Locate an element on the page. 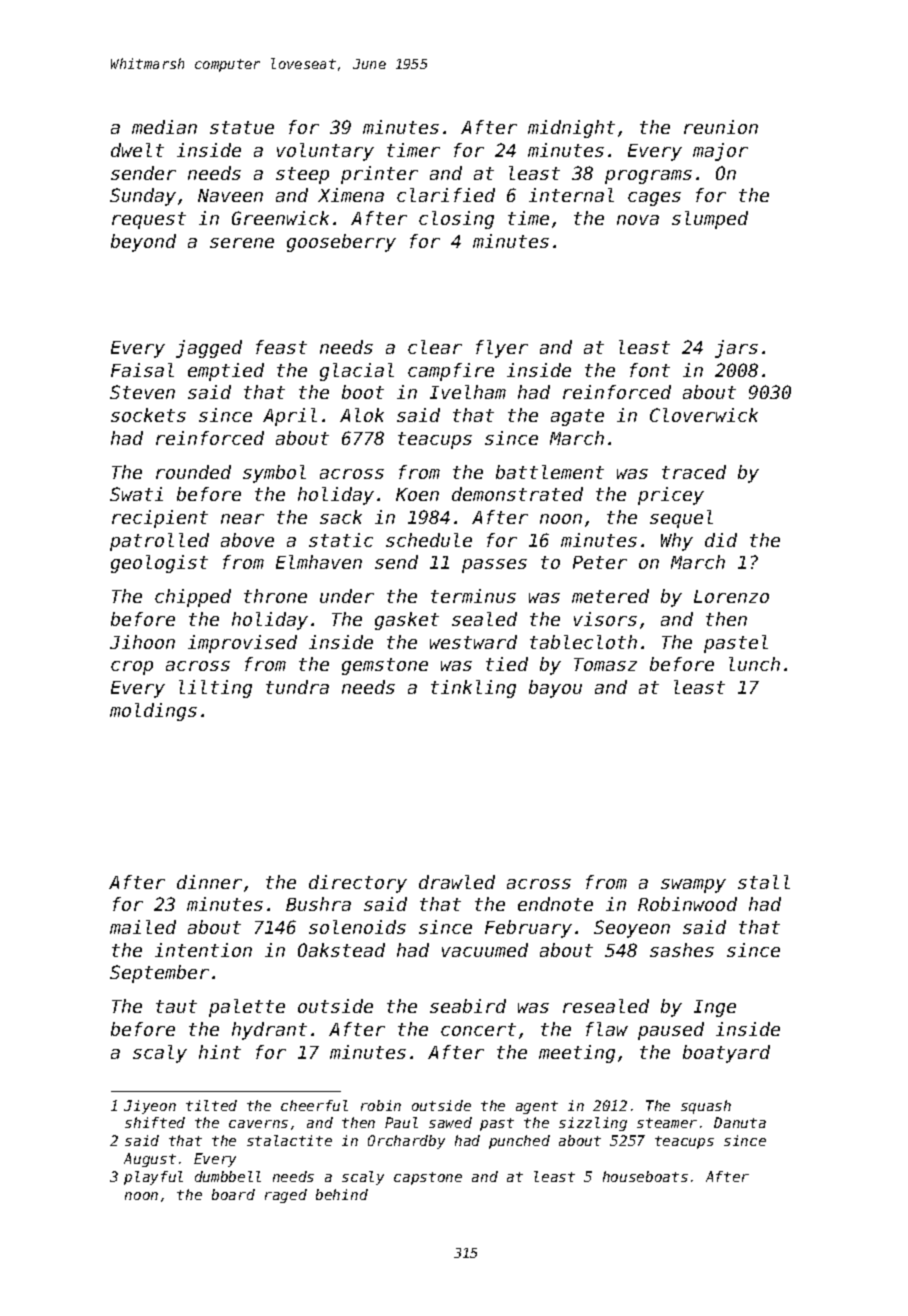  demonstrated is located at coordinates (517, 494).
